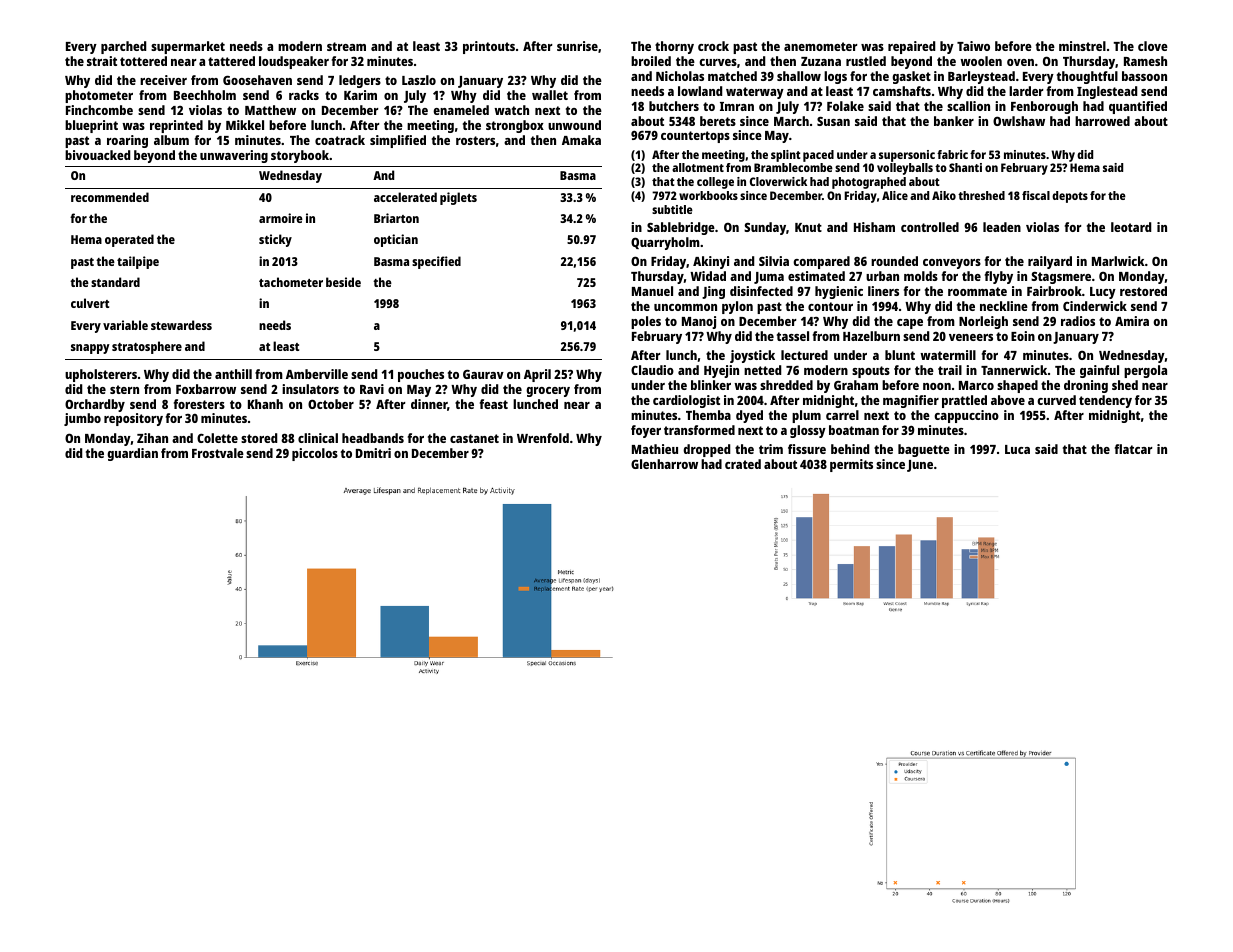  Describe the element at coordinates (1082, 46) in the screenshot. I see `minstrel` at that location.
